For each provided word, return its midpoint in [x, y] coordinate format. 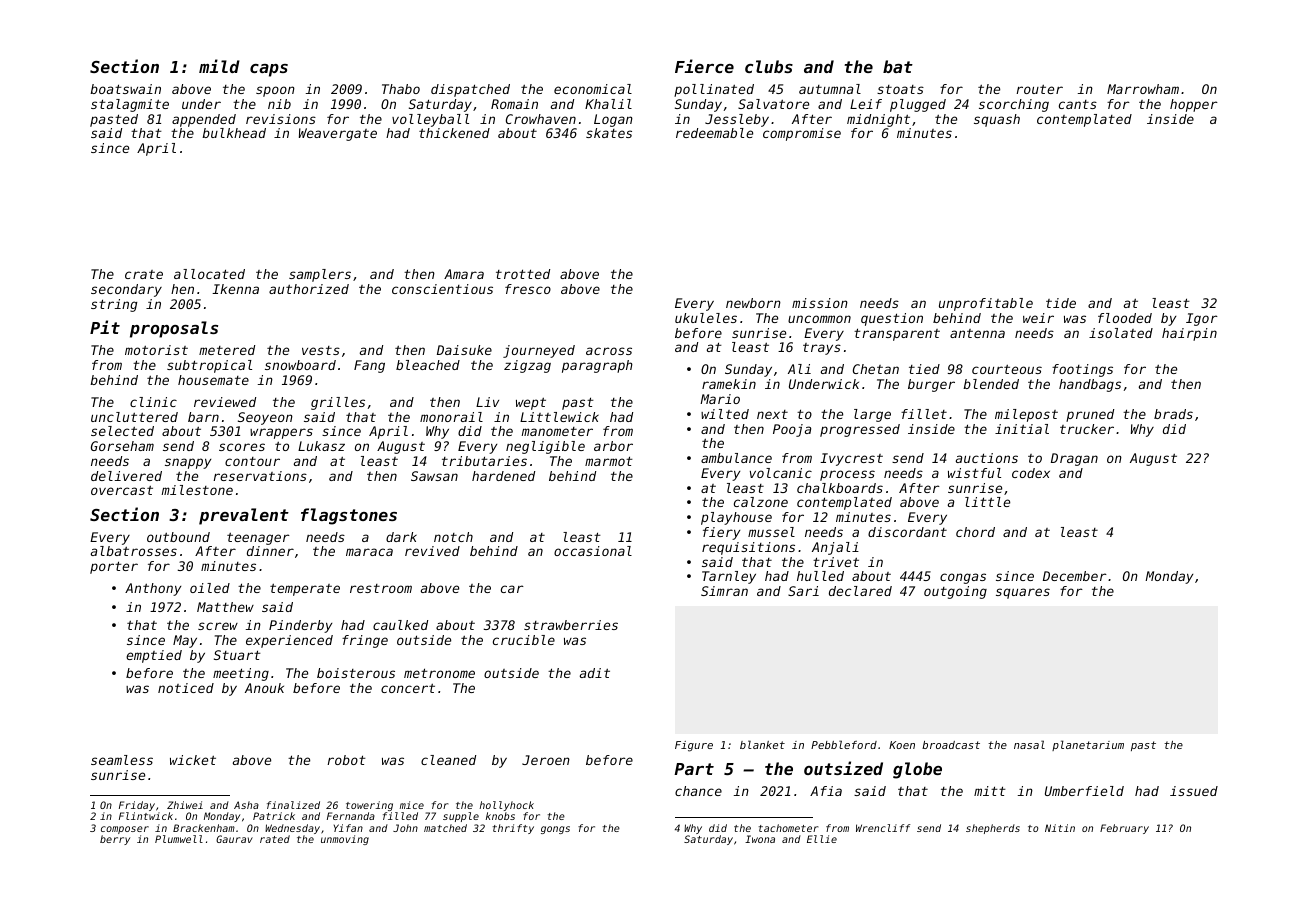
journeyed [539, 351]
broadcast [951, 745]
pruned [1090, 415]
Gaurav [234, 839]
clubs [769, 66]
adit [595, 673]
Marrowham [1143, 89]
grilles [338, 403]
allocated [209, 274]
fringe [365, 641]
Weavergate [338, 134]
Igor [1202, 319]
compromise [802, 134]
